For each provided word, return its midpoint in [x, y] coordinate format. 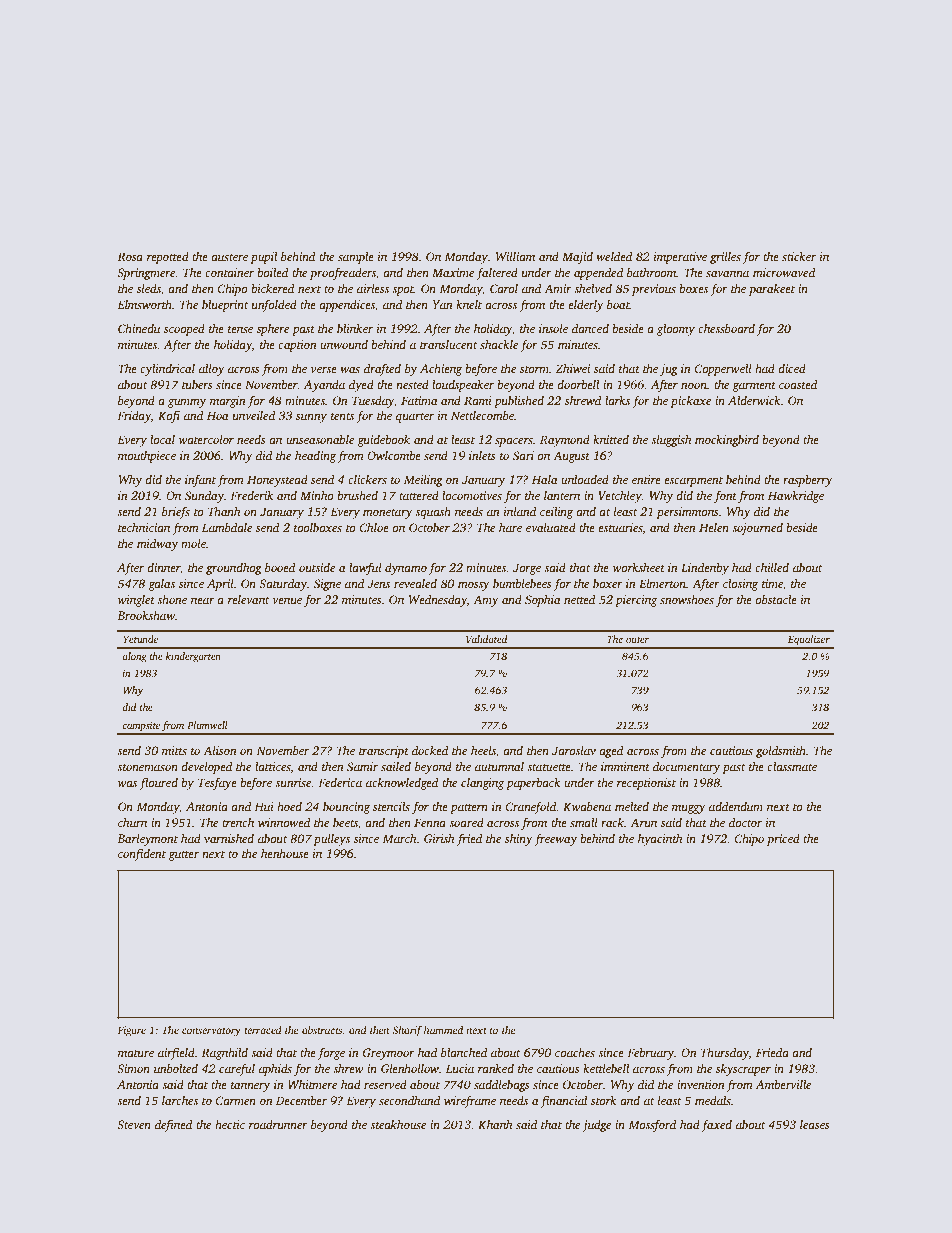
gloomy [676, 330]
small [584, 822]
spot [403, 291]
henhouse [285, 853]
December [301, 1100]
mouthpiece [147, 457]
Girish [439, 838]
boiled [272, 272]
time [772, 583]
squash [433, 513]
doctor [745, 822]
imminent [625, 766]
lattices [273, 766]
